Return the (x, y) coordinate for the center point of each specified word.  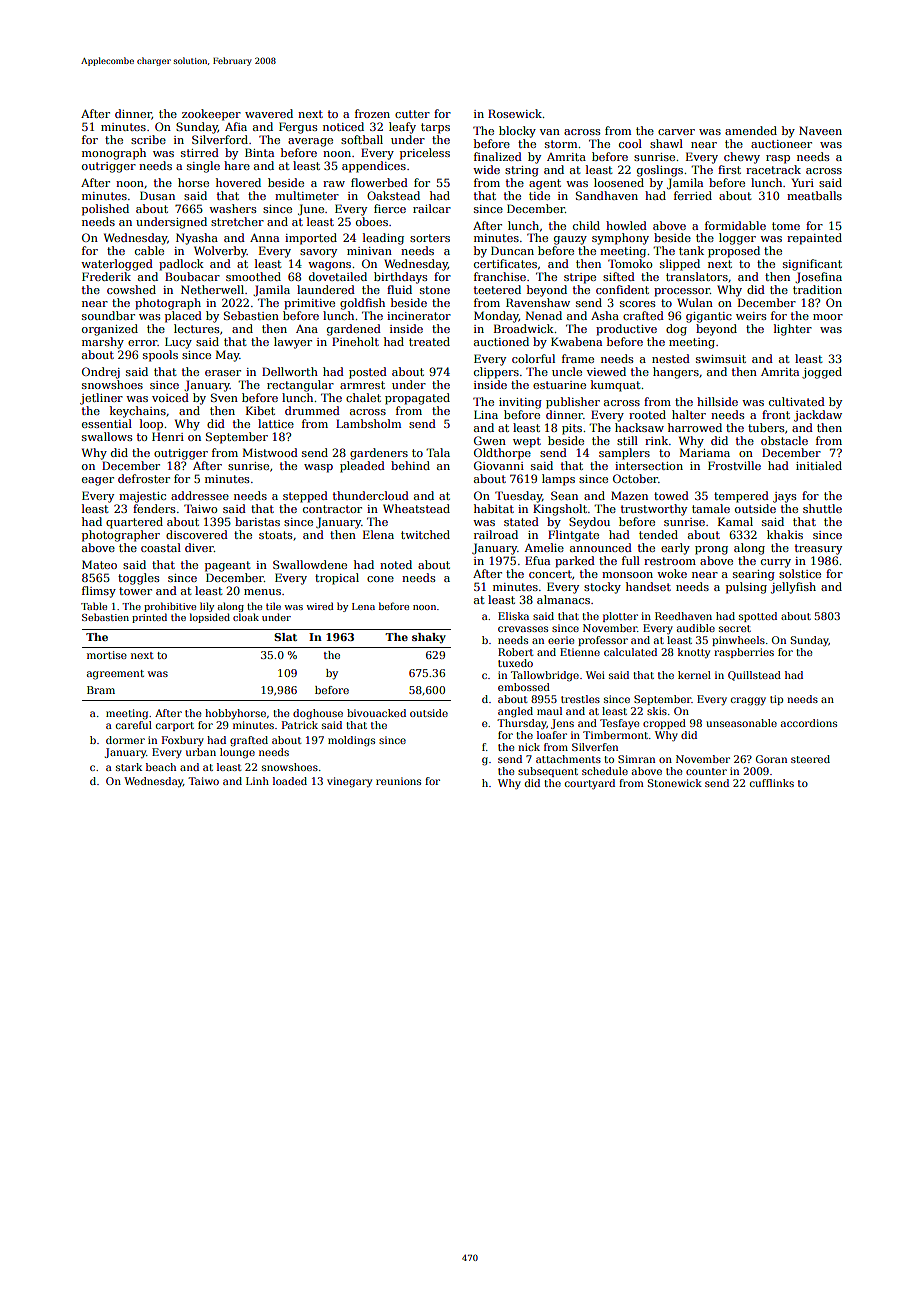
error (143, 343)
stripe (580, 278)
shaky (429, 638)
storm (561, 144)
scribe (148, 139)
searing (754, 575)
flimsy (99, 592)
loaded (290, 781)
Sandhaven (607, 195)
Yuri (802, 182)
